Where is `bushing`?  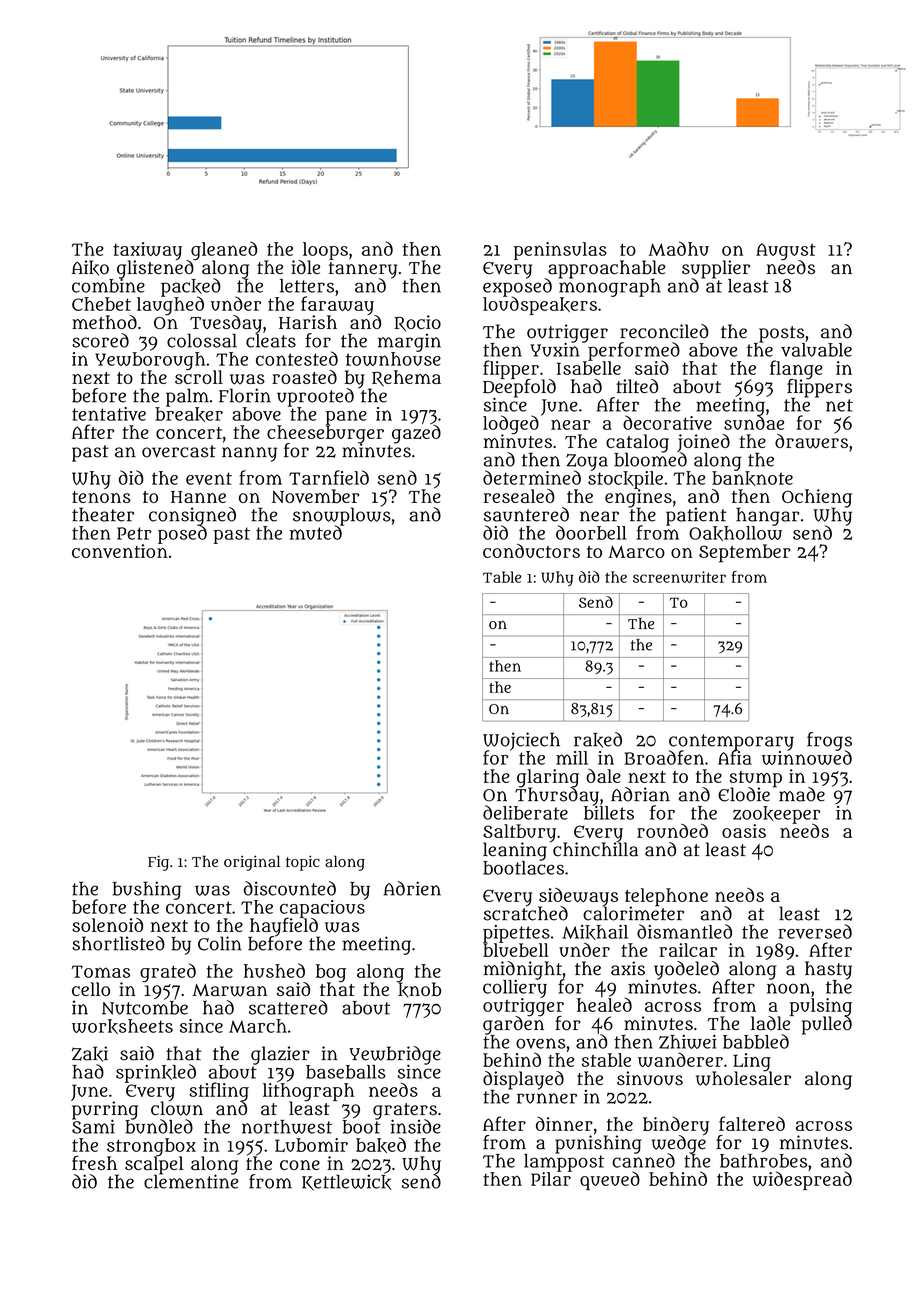 bushing is located at coordinates (146, 890).
